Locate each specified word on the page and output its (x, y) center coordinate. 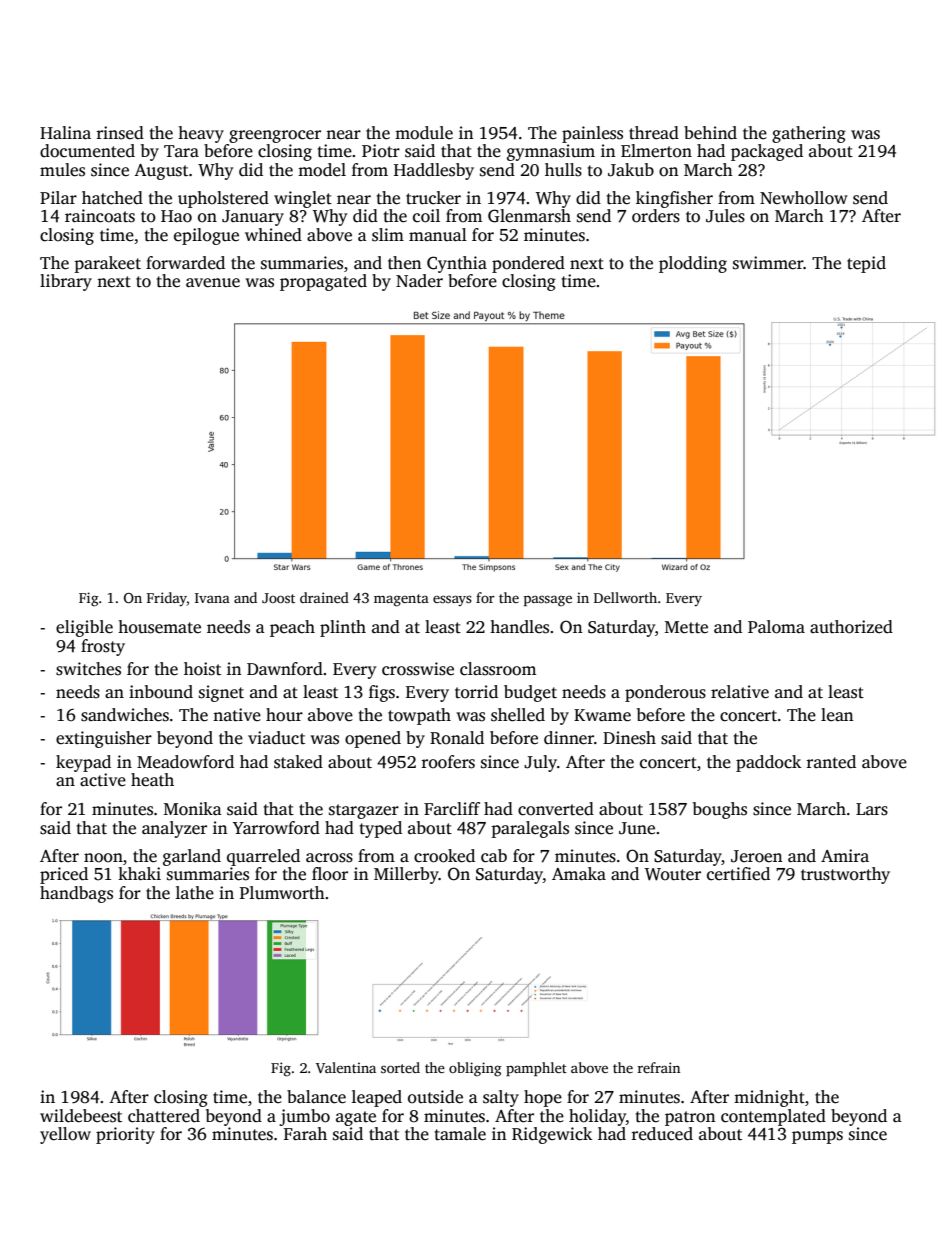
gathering (809, 134)
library (66, 282)
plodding (693, 264)
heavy (201, 134)
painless (592, 134)
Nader (419, 281)
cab (494, 856)
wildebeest (81, 1116)
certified (738, 874)
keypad (83, 763)
